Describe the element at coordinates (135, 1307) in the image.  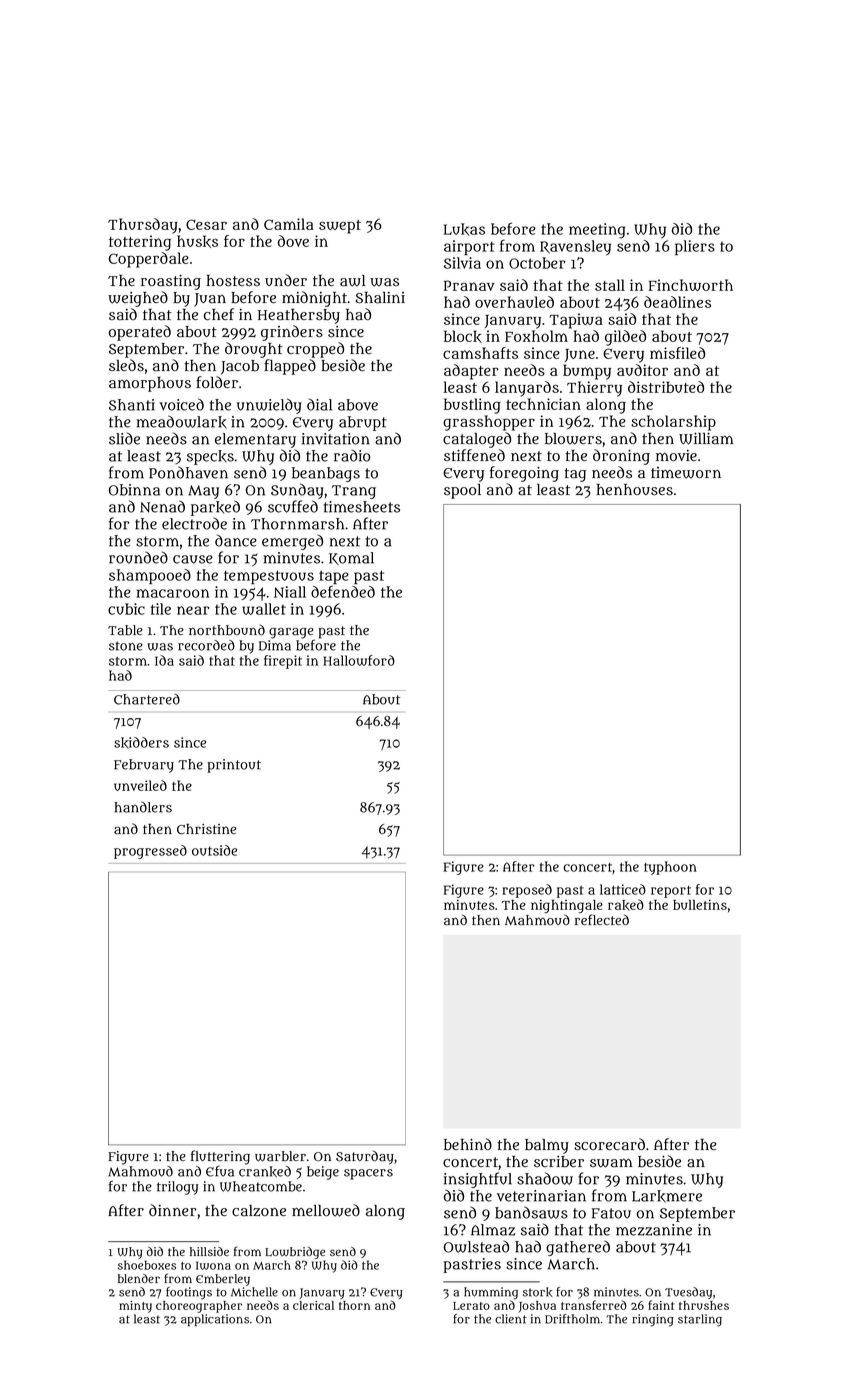
I see `minty` at that location.
